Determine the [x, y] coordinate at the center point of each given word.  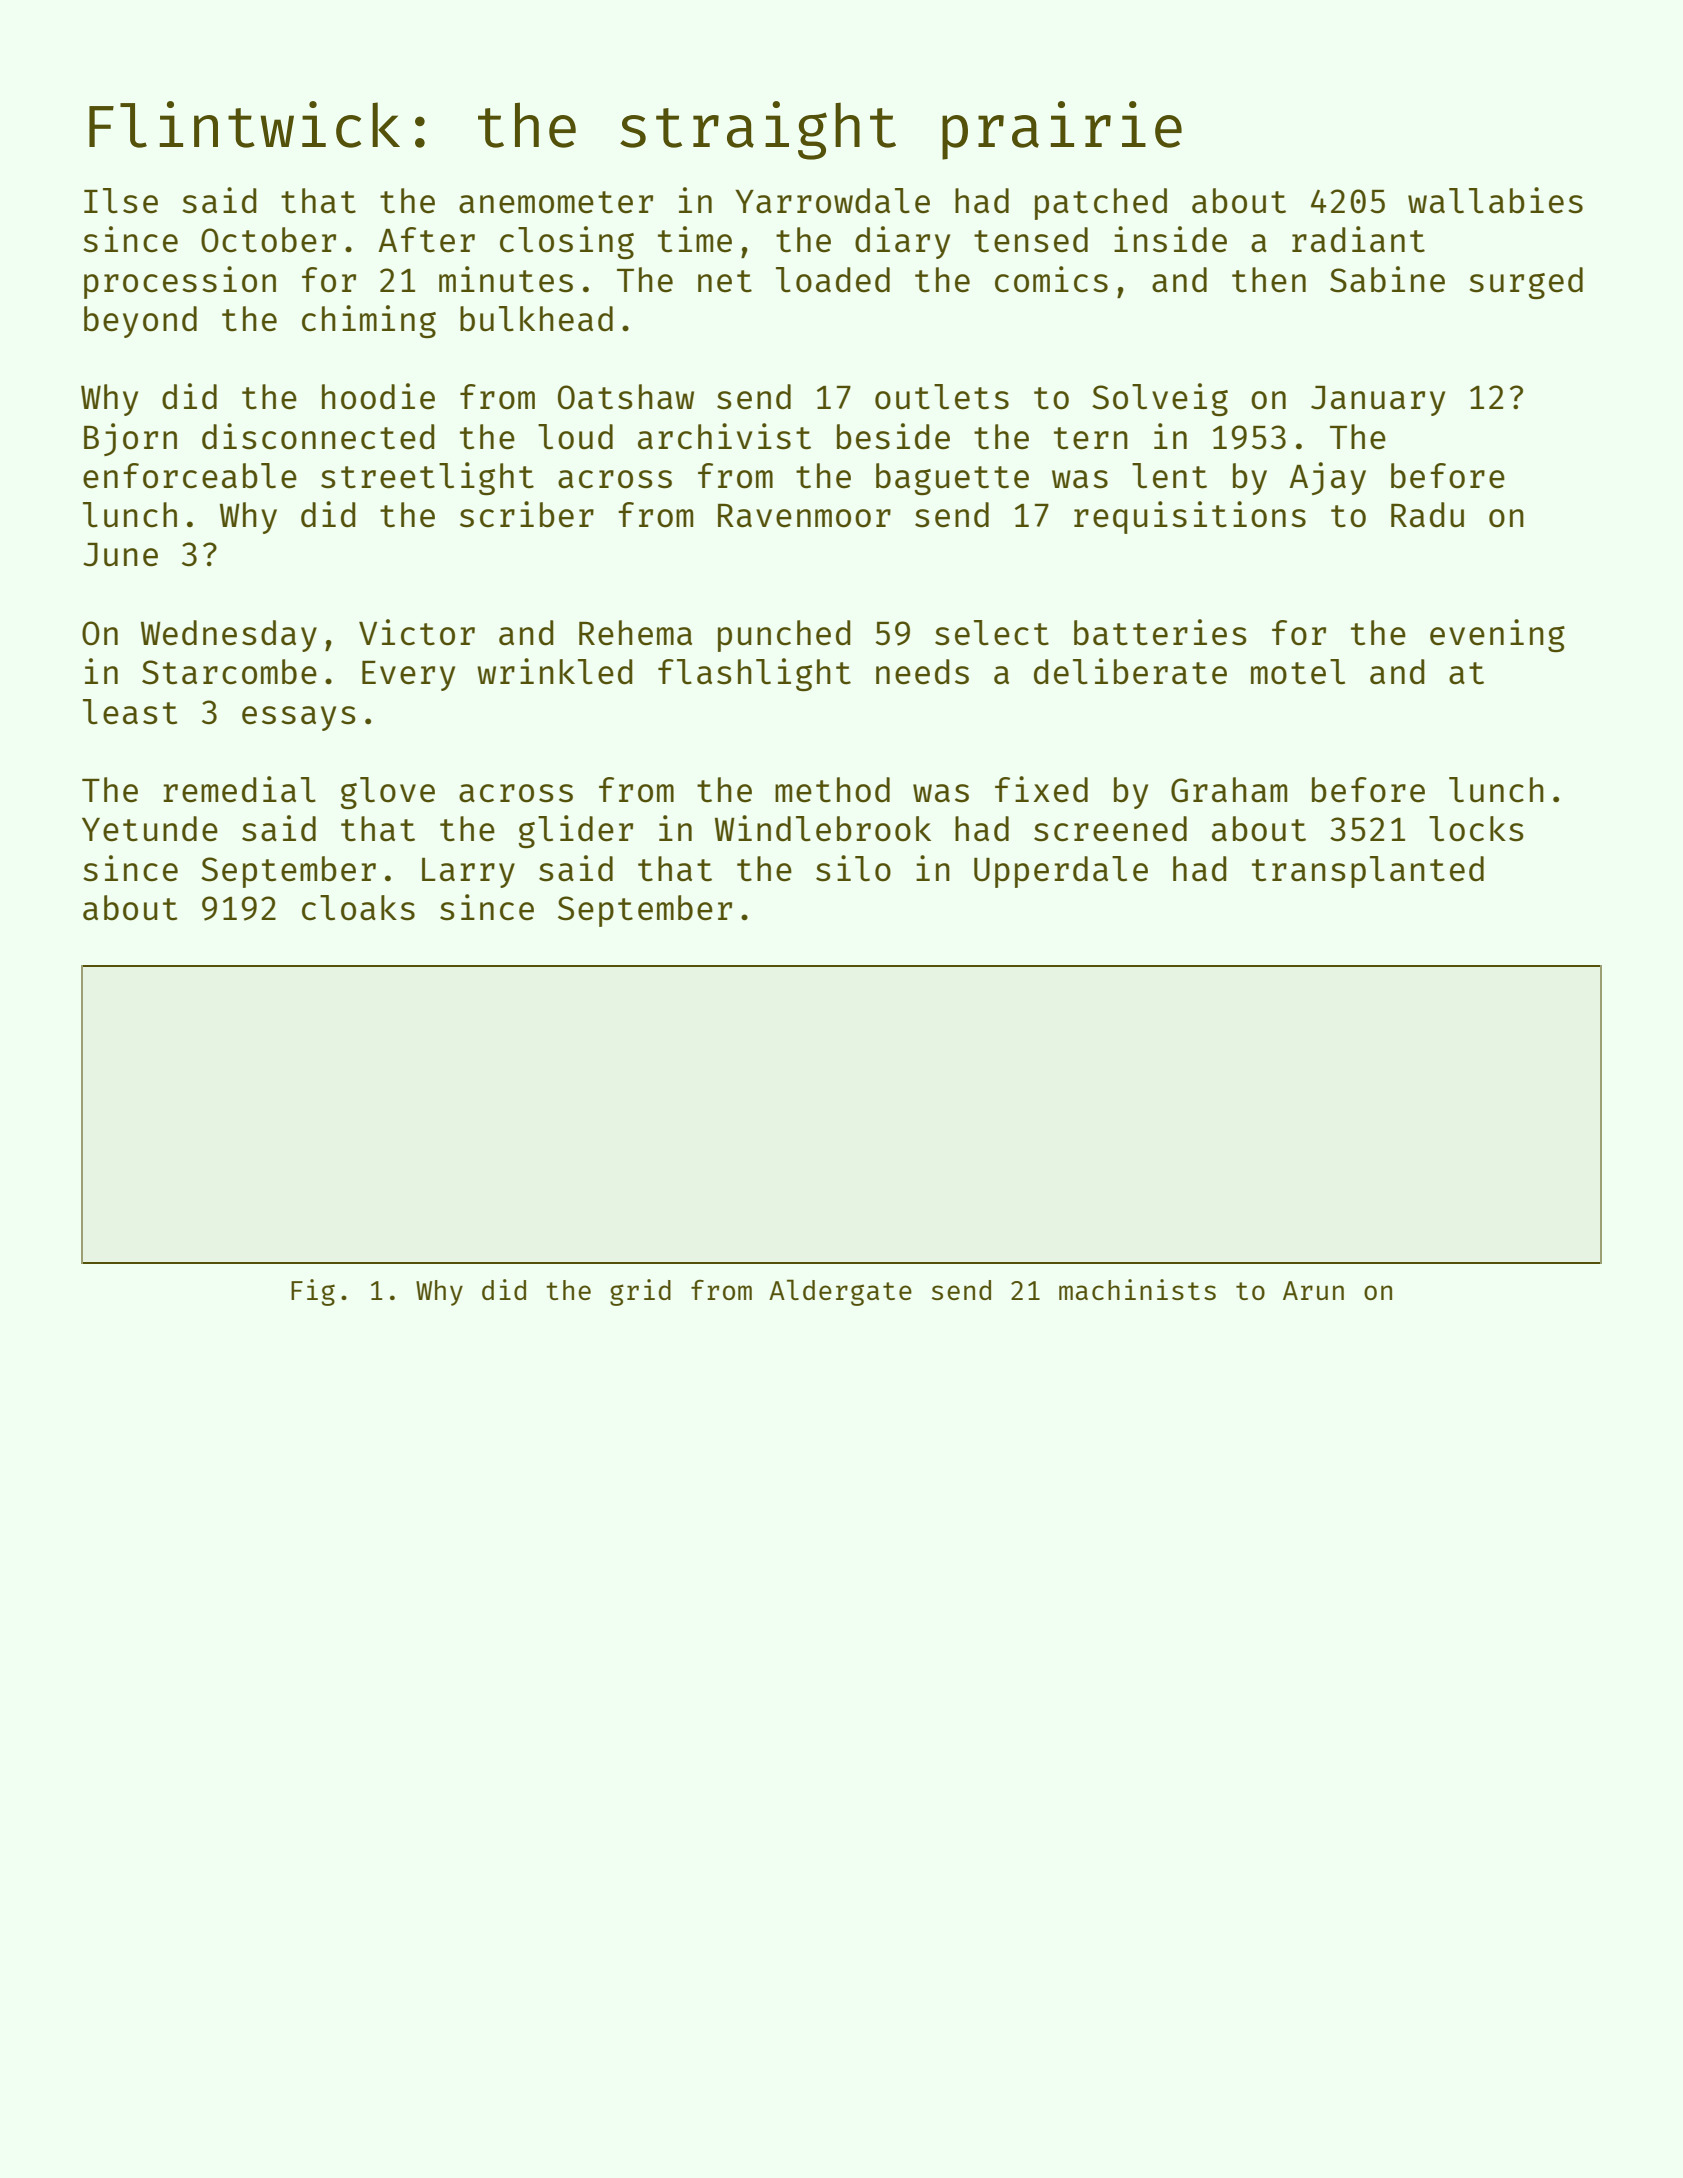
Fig [313, 1292]
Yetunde [150, 829]
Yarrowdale [832, 201]
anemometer [556, 202]
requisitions [1190, 517]
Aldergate [840, 1292]
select [992, 633]
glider [576, 831]
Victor [417, 632]
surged [1526, 283]
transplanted [1368, 872]
